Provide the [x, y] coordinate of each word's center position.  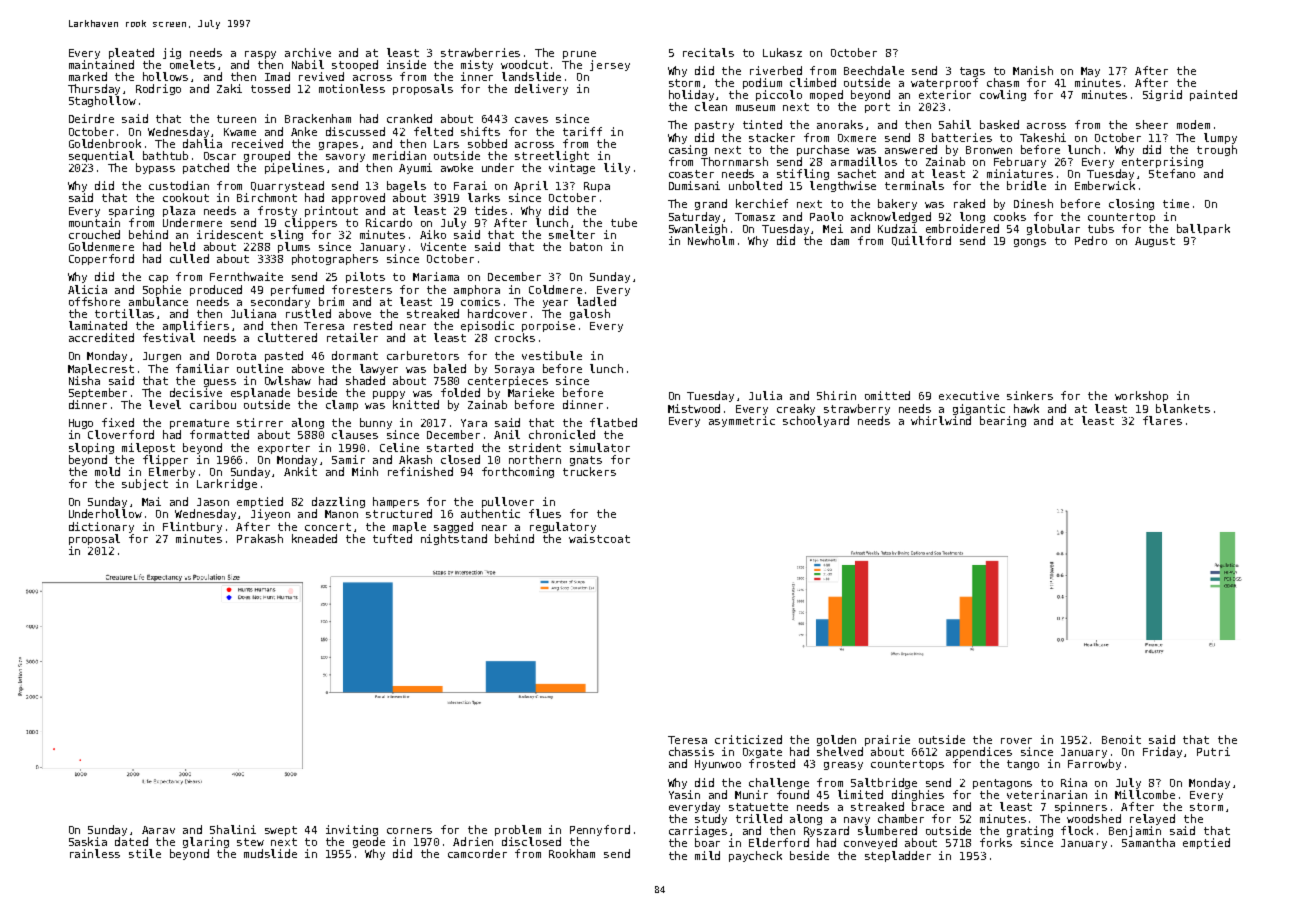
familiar [202, 368]
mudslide [270, 853]
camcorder [477, 853]
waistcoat [599, 538]
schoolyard [816, 421]
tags [972, 72]
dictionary [101, 527]
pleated [131, 53]
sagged [453, 527]
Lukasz [782, 52]
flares [1162, 420]
